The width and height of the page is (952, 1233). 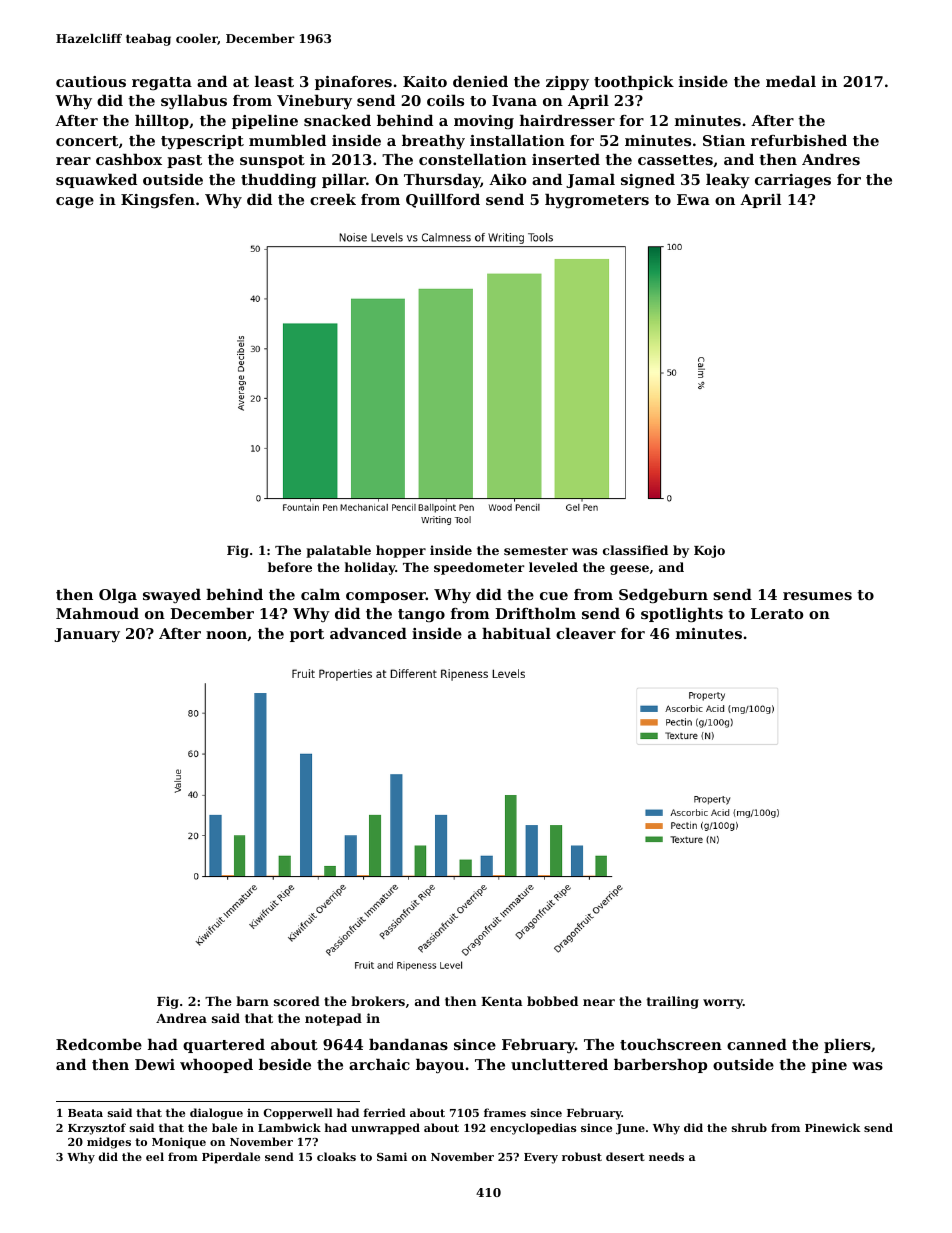 What do you see at coordinates (226, 635) in the page?
I see `noon` at bounding box center [226, 635].
